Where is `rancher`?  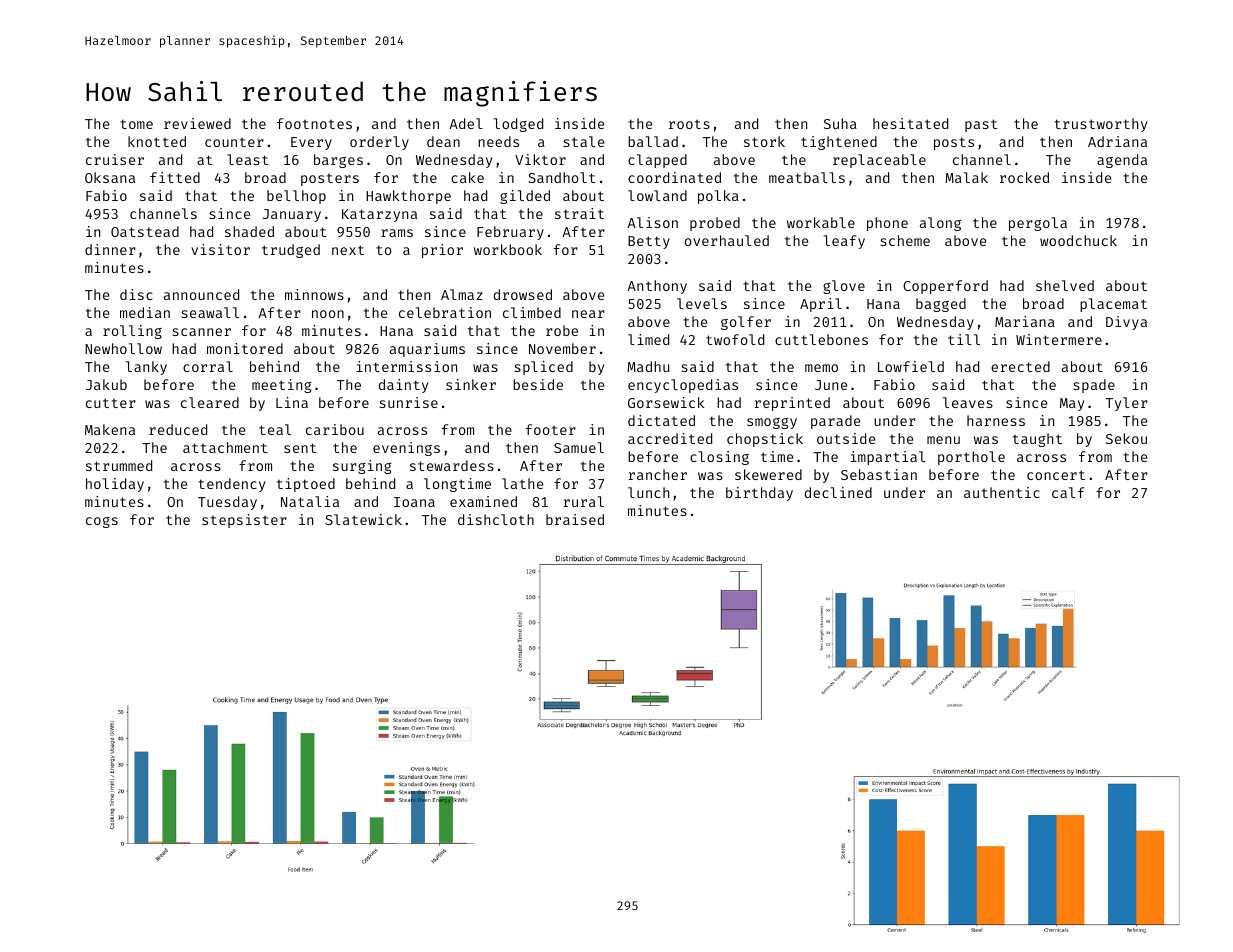
rancher is located at coordinates (658, 474).
